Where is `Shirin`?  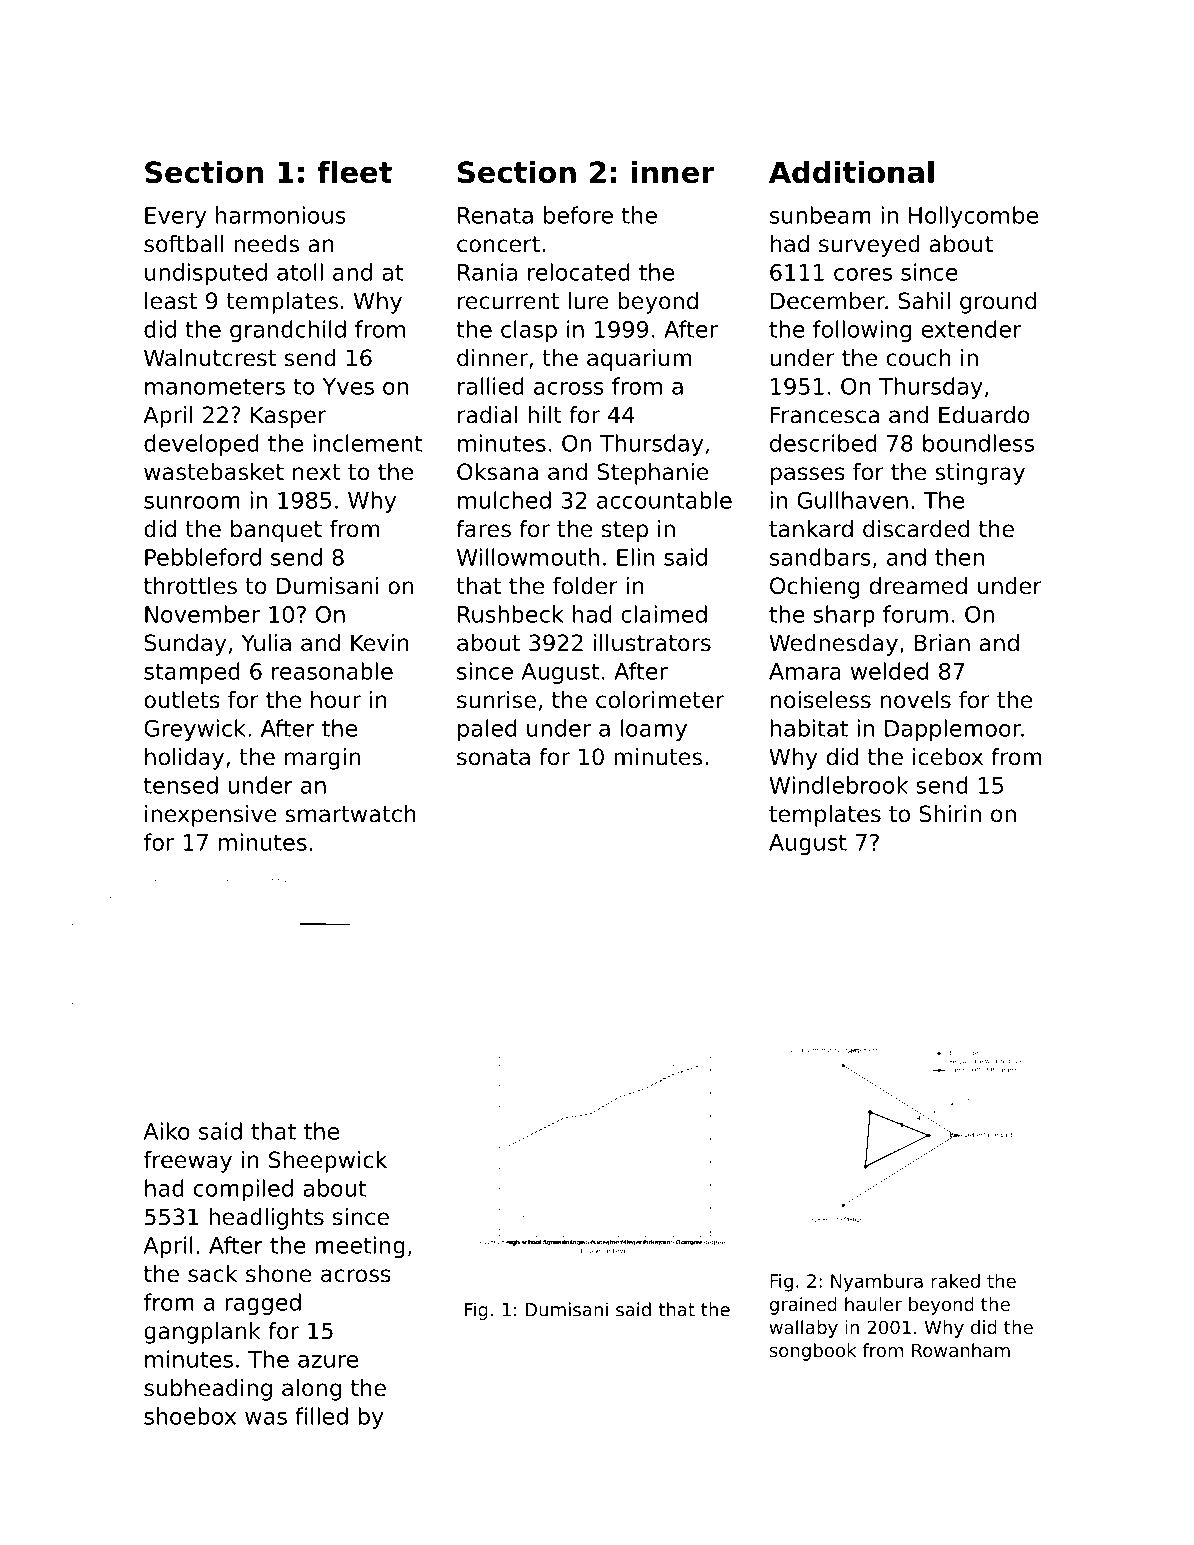 Shirin is located at coordinates (950, 814).
